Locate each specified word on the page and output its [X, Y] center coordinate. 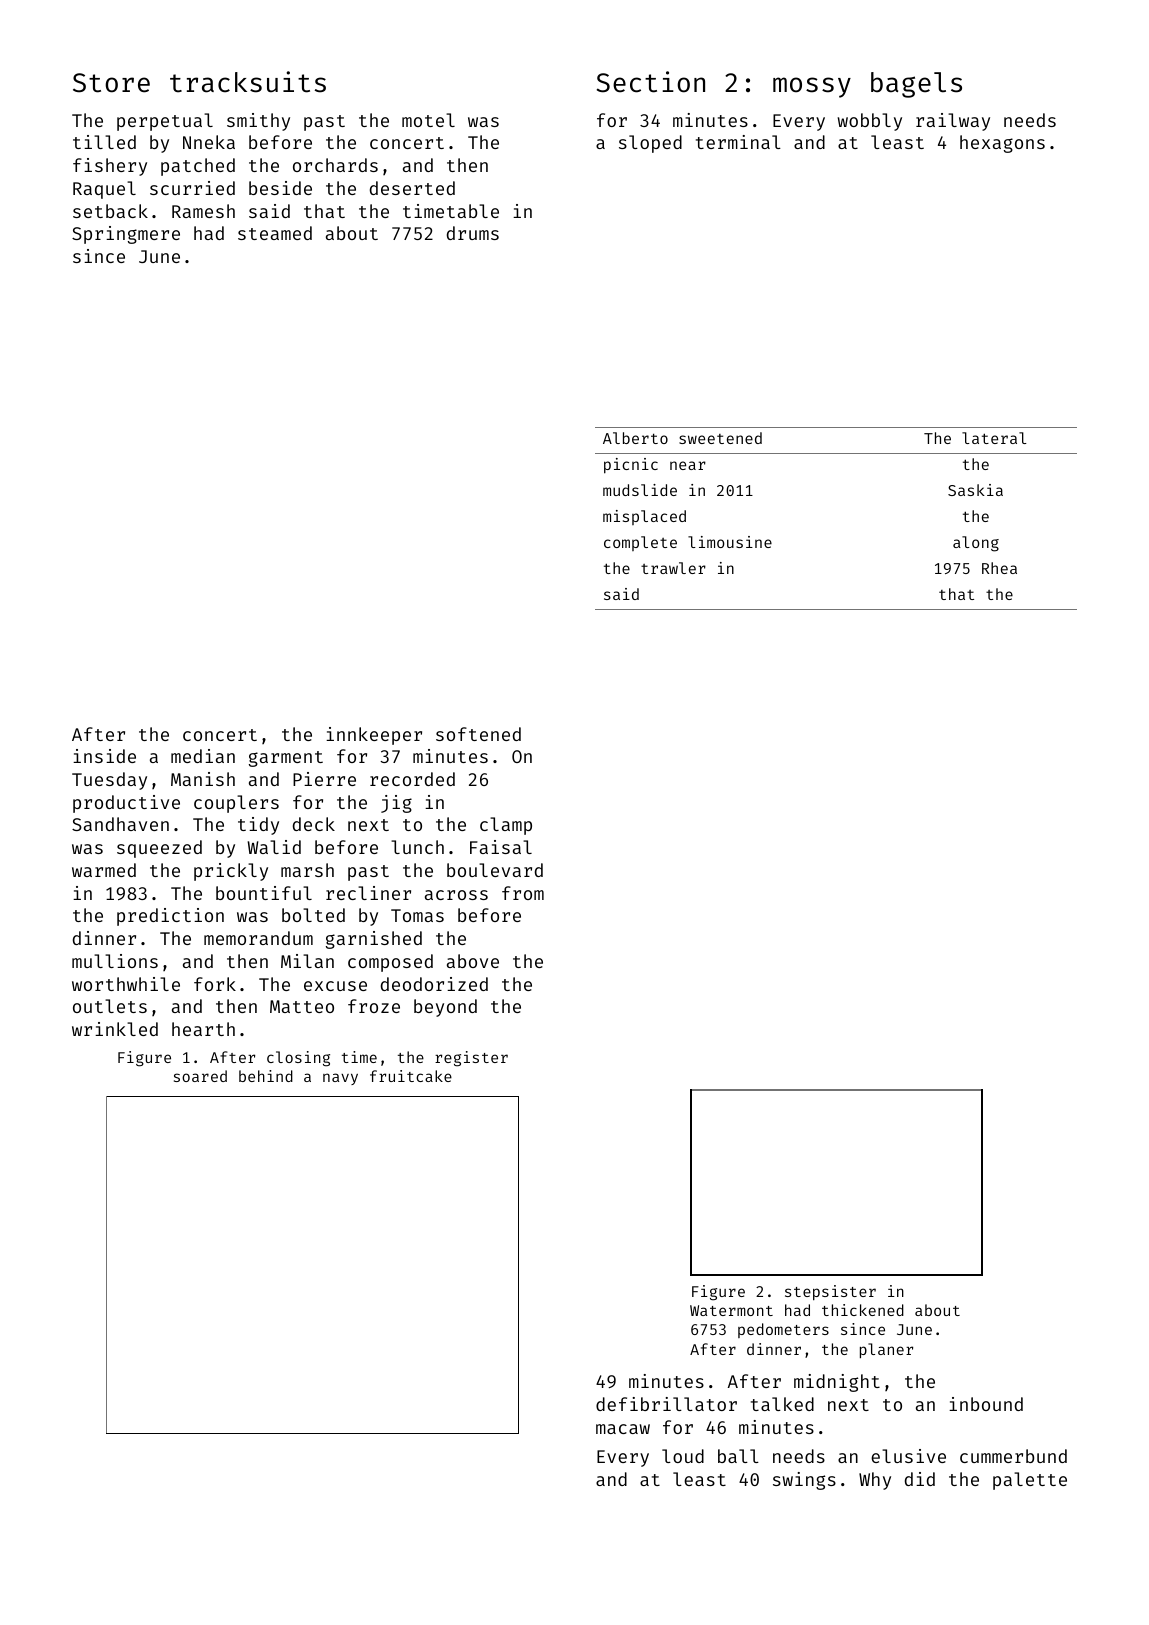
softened [478, 734]
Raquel [104, 190]
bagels [916, 85]
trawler [673, 568]
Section [651, 82]
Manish [203, 779]
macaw [623, 1429]
